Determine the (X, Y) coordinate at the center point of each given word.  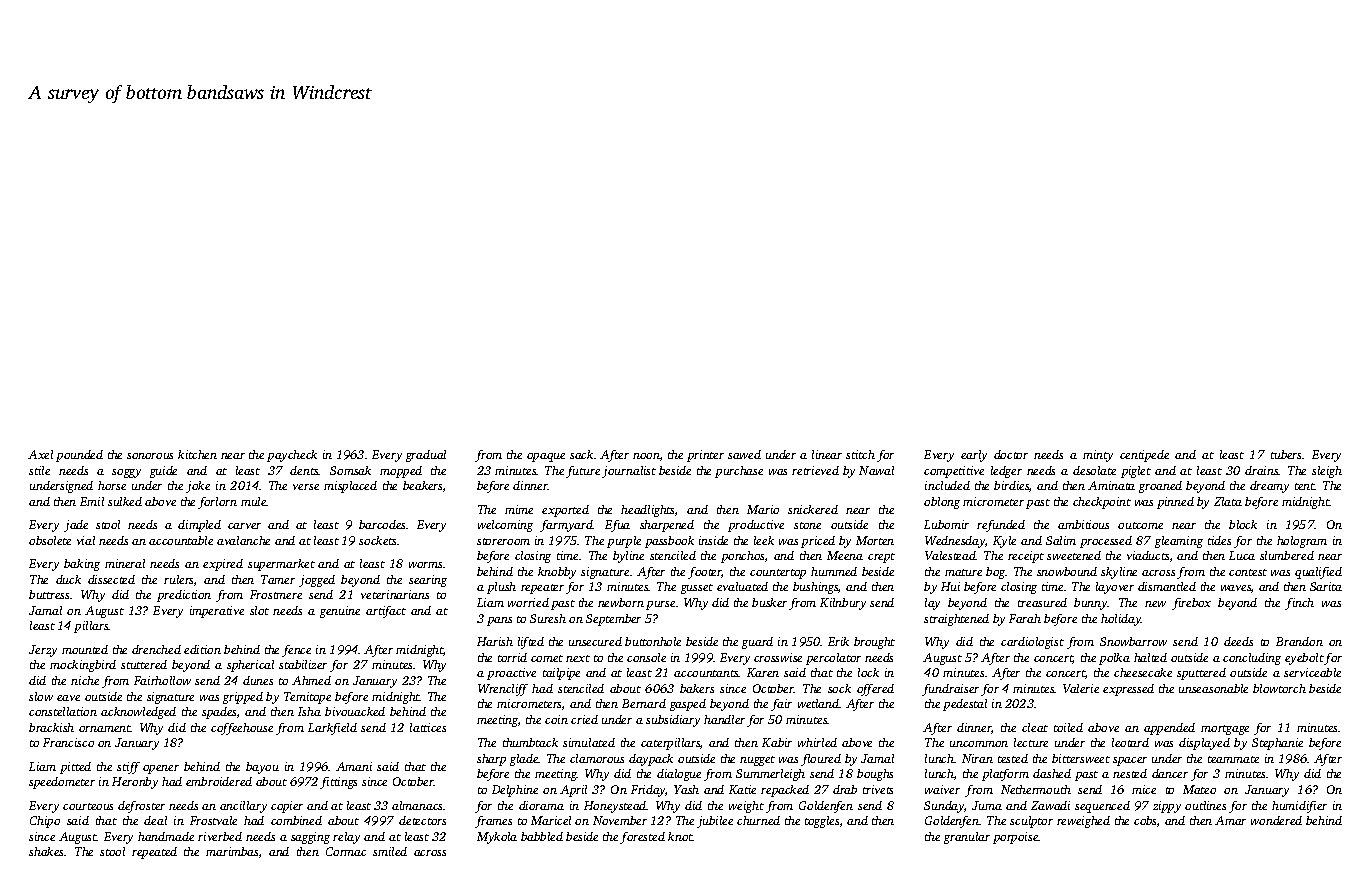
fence (296, 651)
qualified (1318, 573)
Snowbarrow (1133, 641)
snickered (813, 509)
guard (757, 643)
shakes (47, 851)
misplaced (350, 487)
